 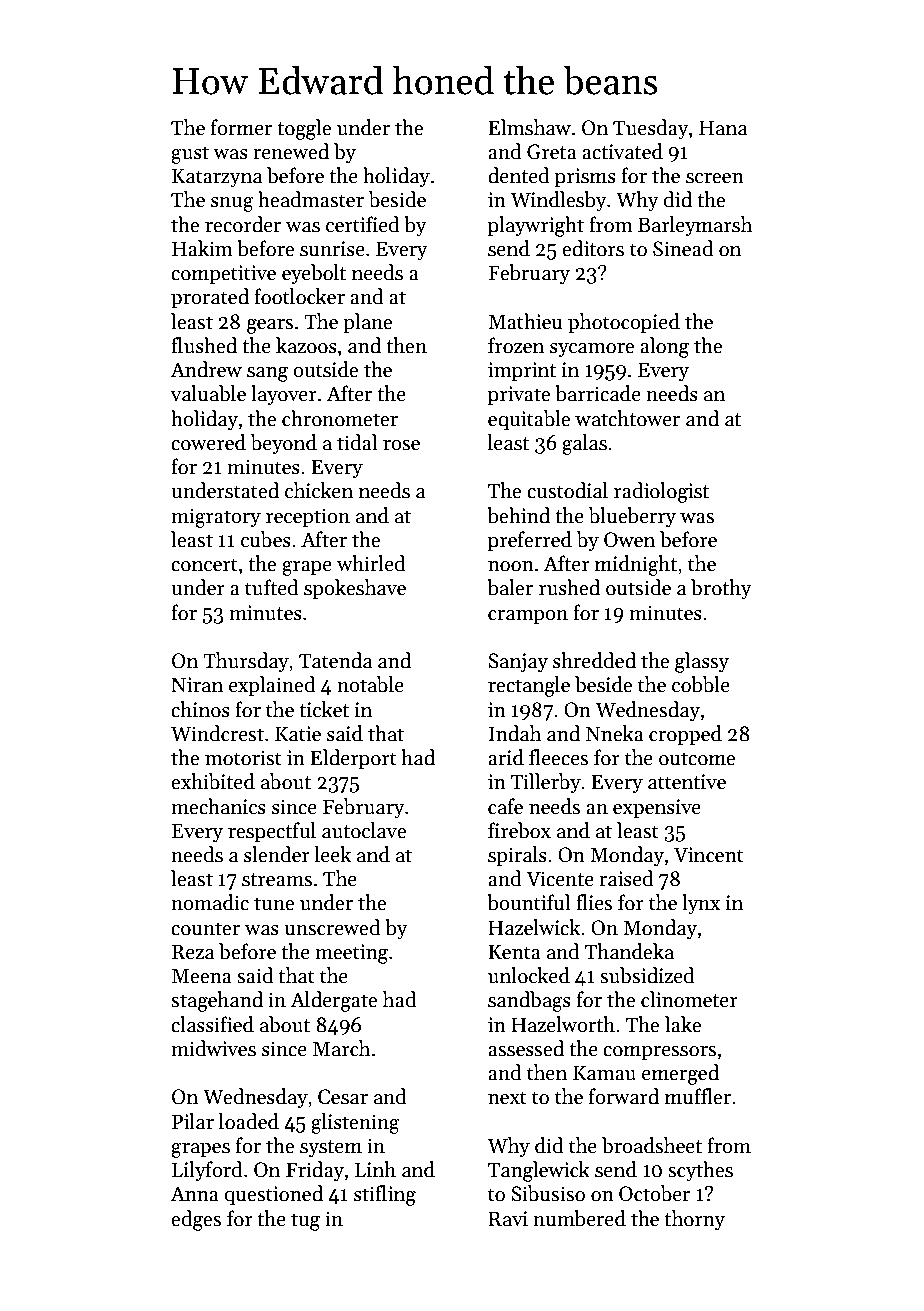 I want to click on spirals, so click(x=517, y=856).
